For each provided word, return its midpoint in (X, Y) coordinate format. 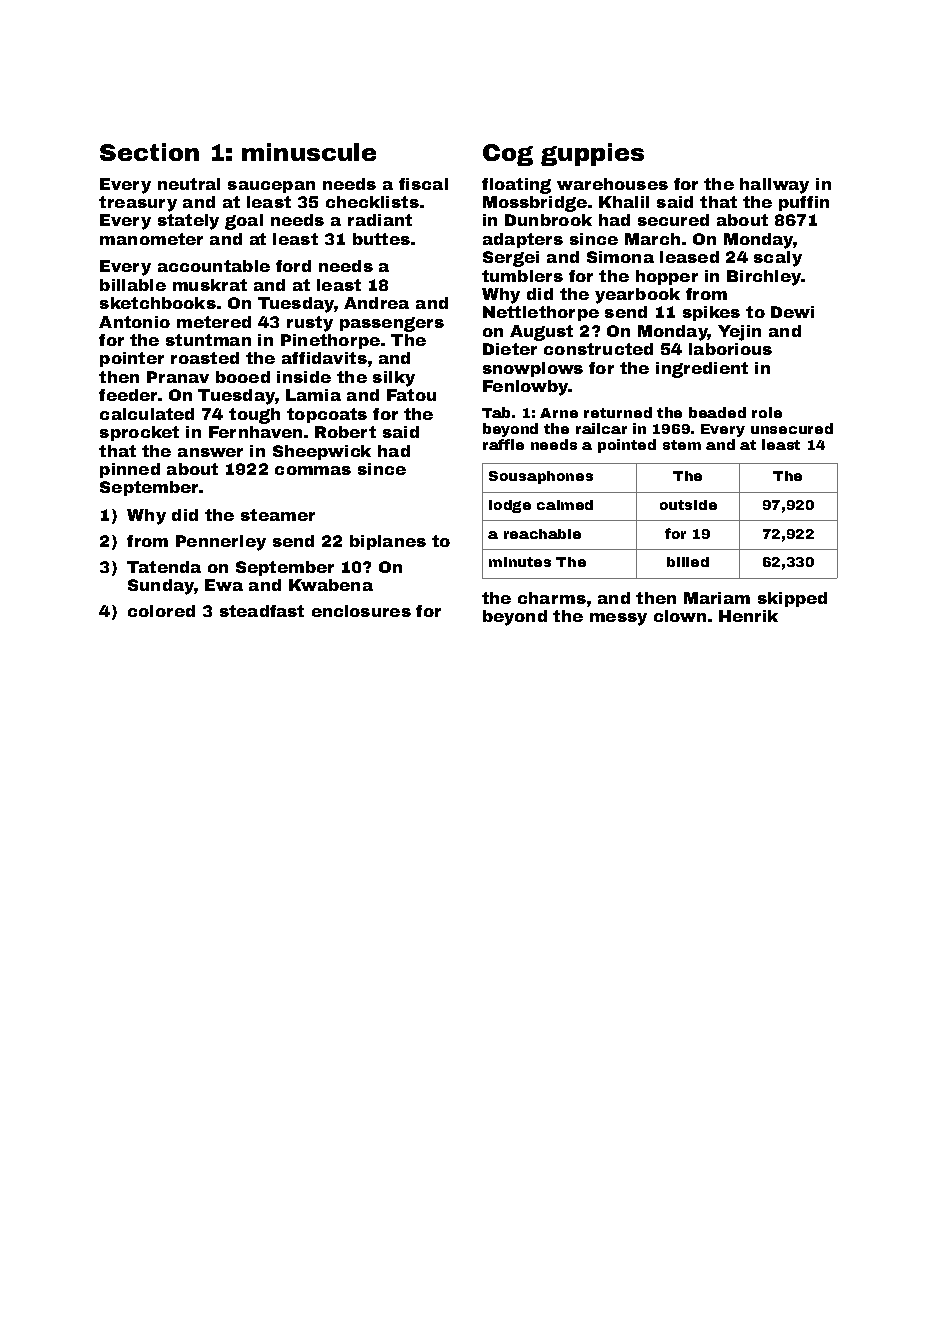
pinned (130, 470)
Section (149, 152)
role (767, 412)
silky (394, 379)
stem (682, 445)
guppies (592, 154)
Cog (508, 155)
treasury (138, 204)
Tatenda (164, 567)
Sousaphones (541, 477)
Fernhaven (255, 432)
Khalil (624, 202)
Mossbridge (535, 204)
